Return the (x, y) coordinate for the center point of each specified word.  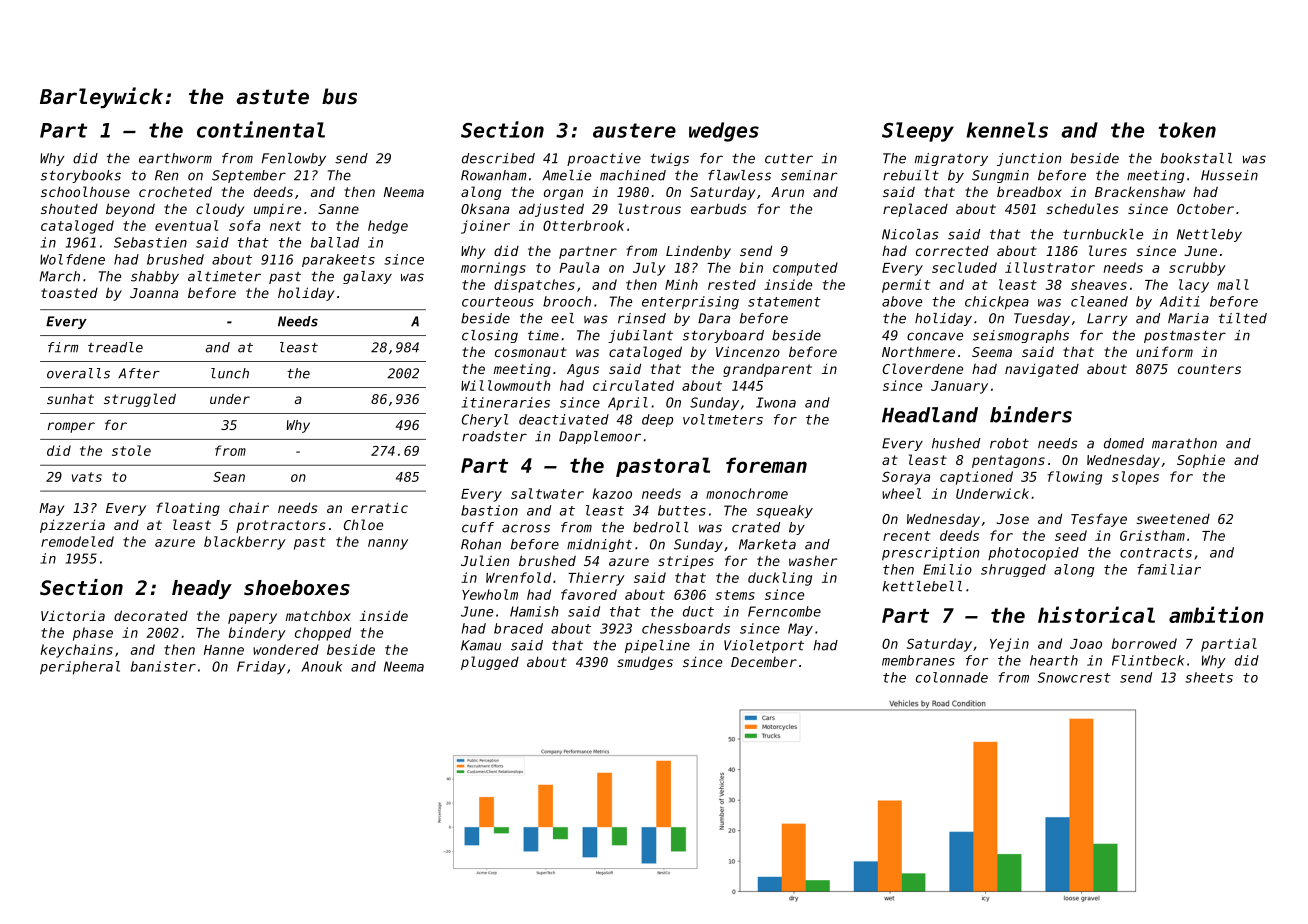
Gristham (1152, 535)
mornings (493, 269)
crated (756, 527)
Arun (787, 192)
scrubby (1197, 269)
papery (252, 618)
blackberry (245, 543)
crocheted (175, 191)
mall (1233, 284)
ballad (335, 242)
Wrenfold (518, 577)
